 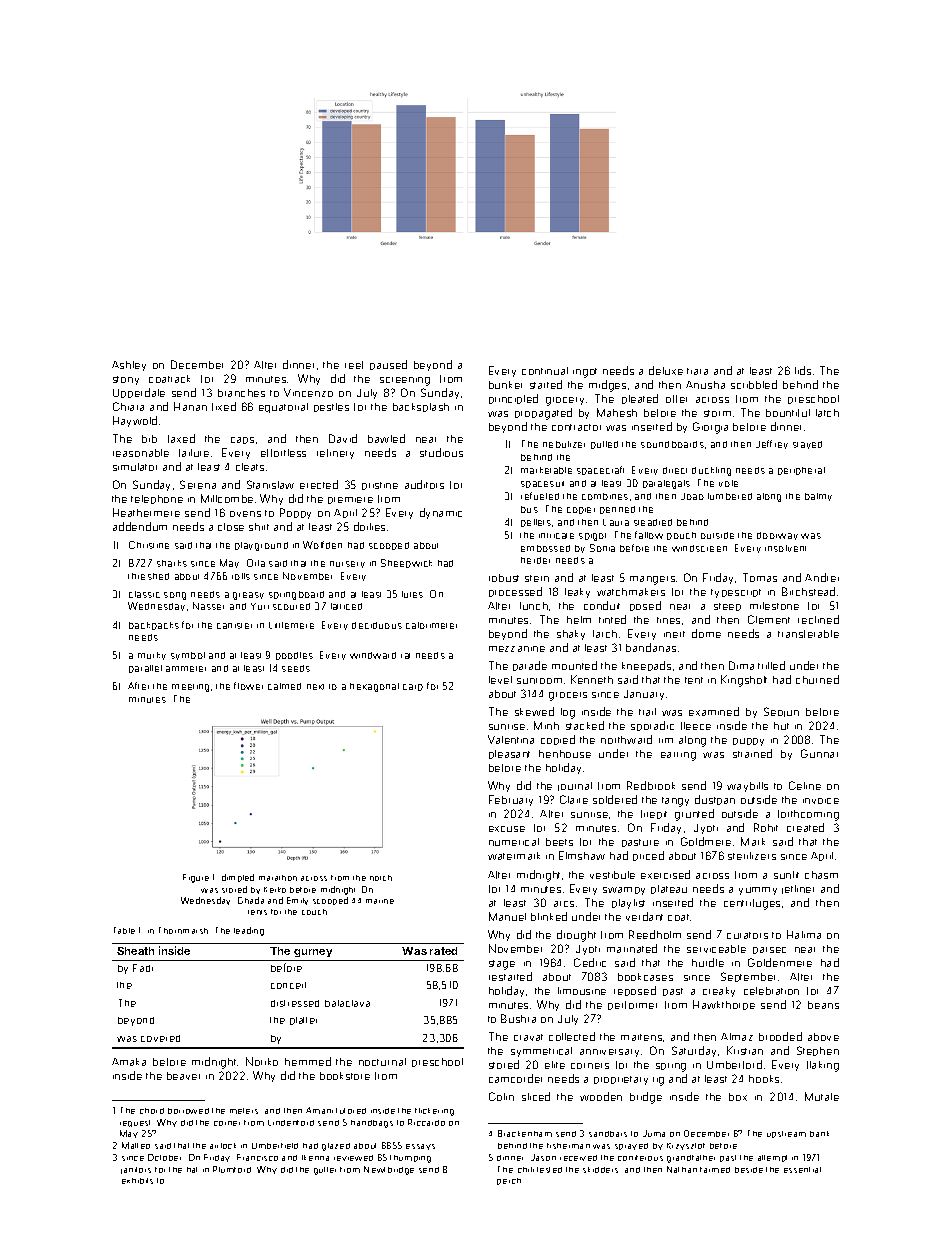 What do you see at coordinates (534, 711) in the page?
I see `skewed` at bounding box center [534, 711].
